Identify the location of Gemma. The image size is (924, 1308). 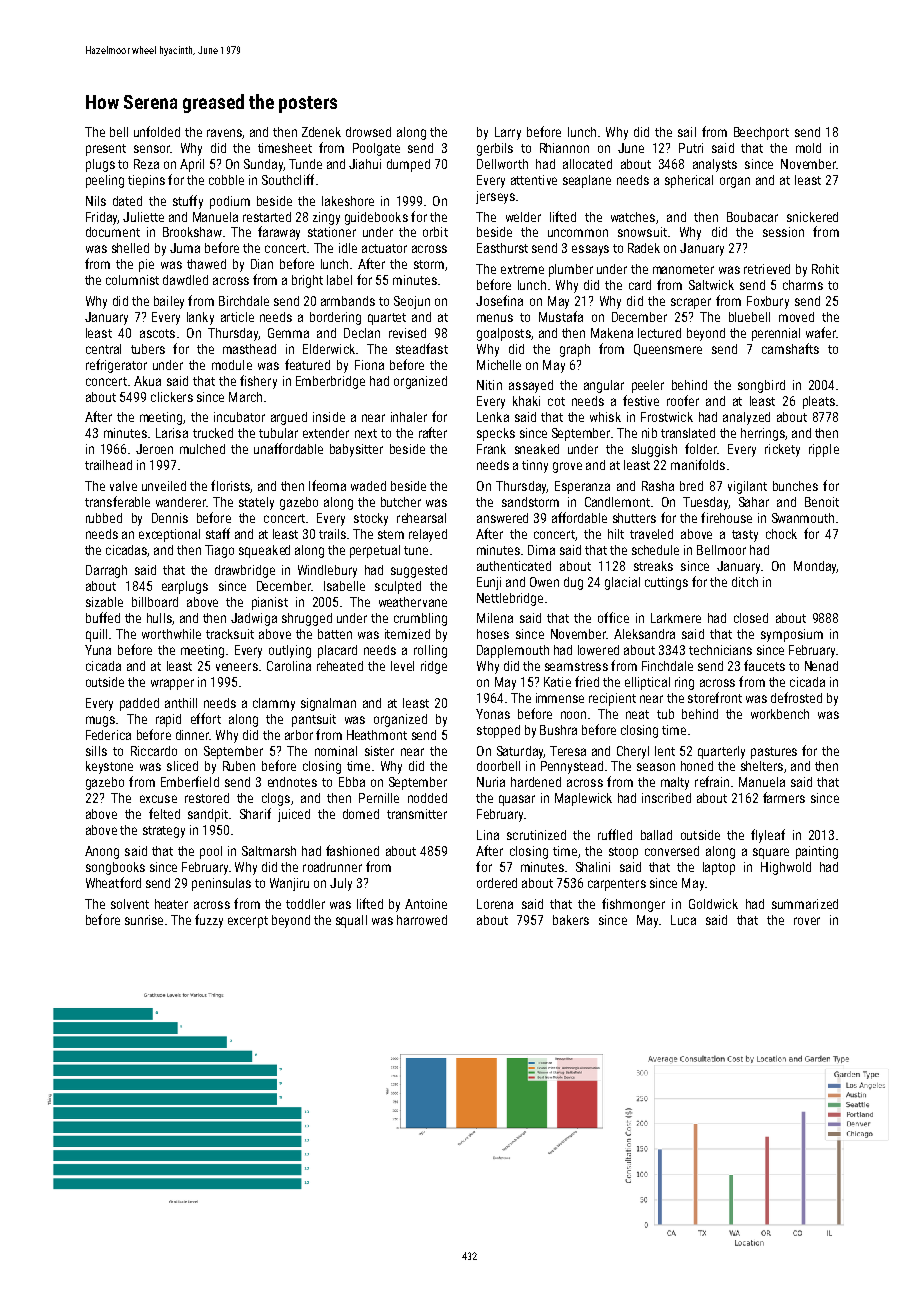
(288, 333).
